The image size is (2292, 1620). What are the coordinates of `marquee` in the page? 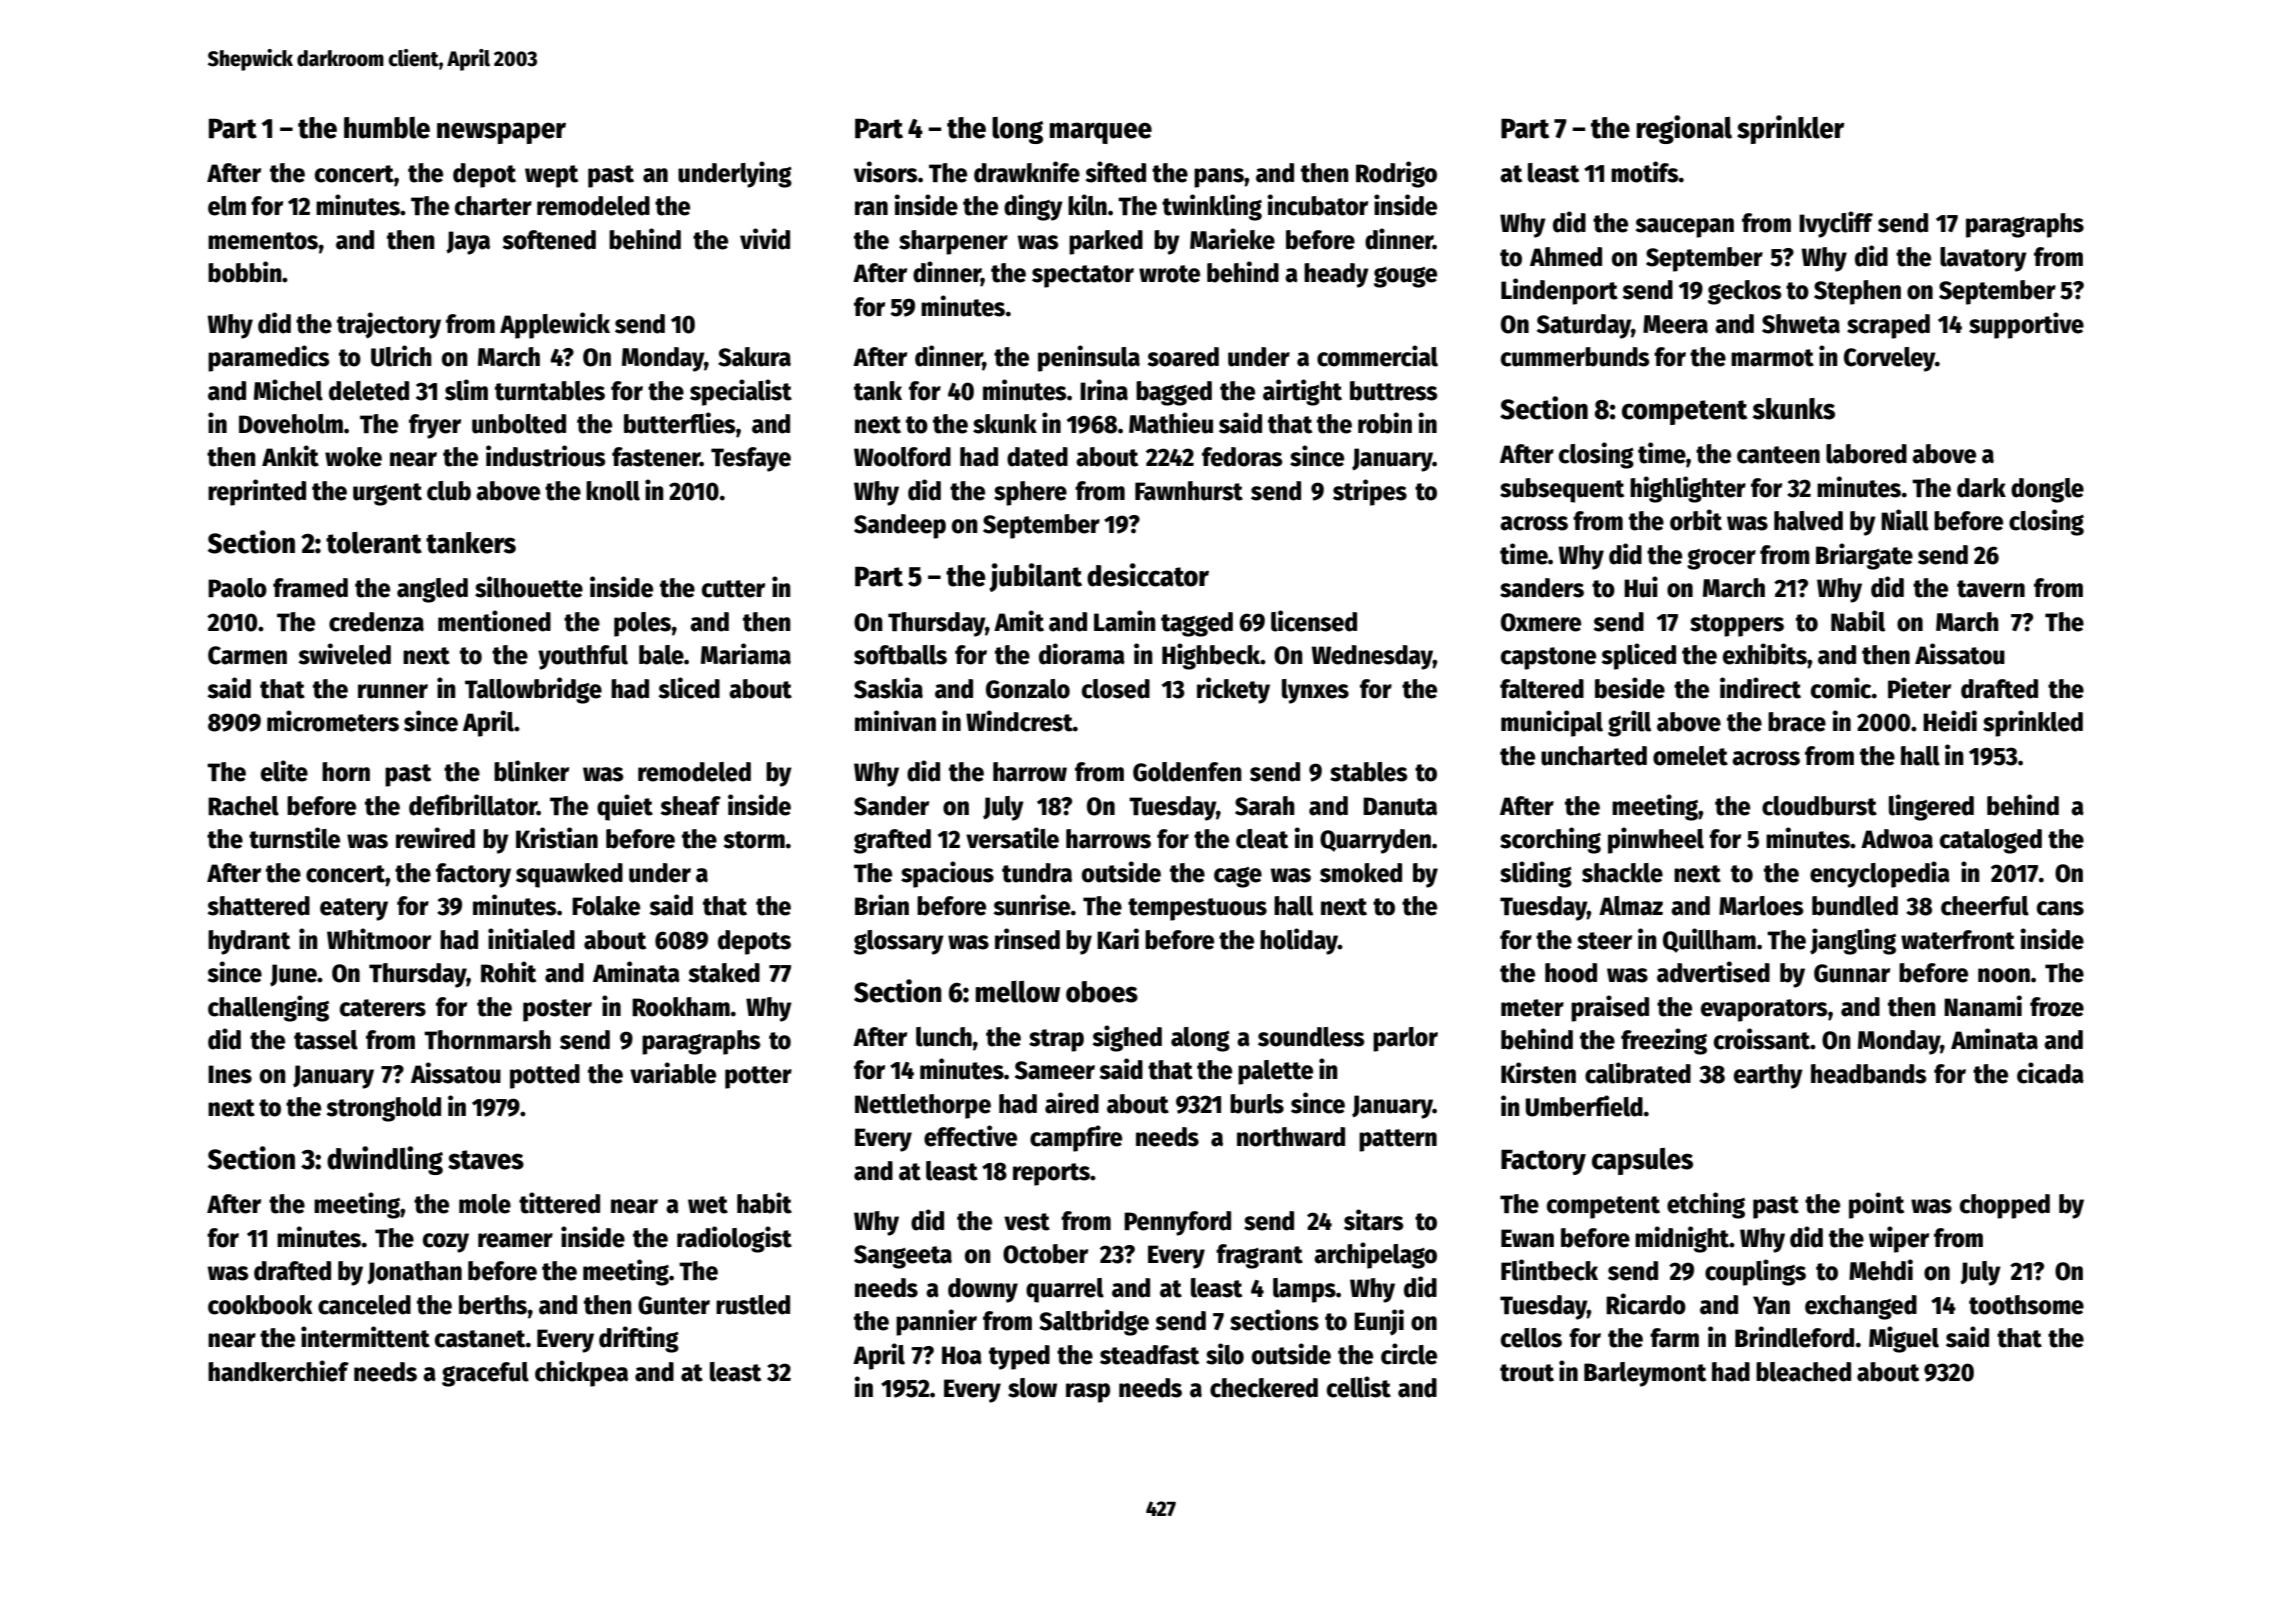 It's located at (1101, 133).
